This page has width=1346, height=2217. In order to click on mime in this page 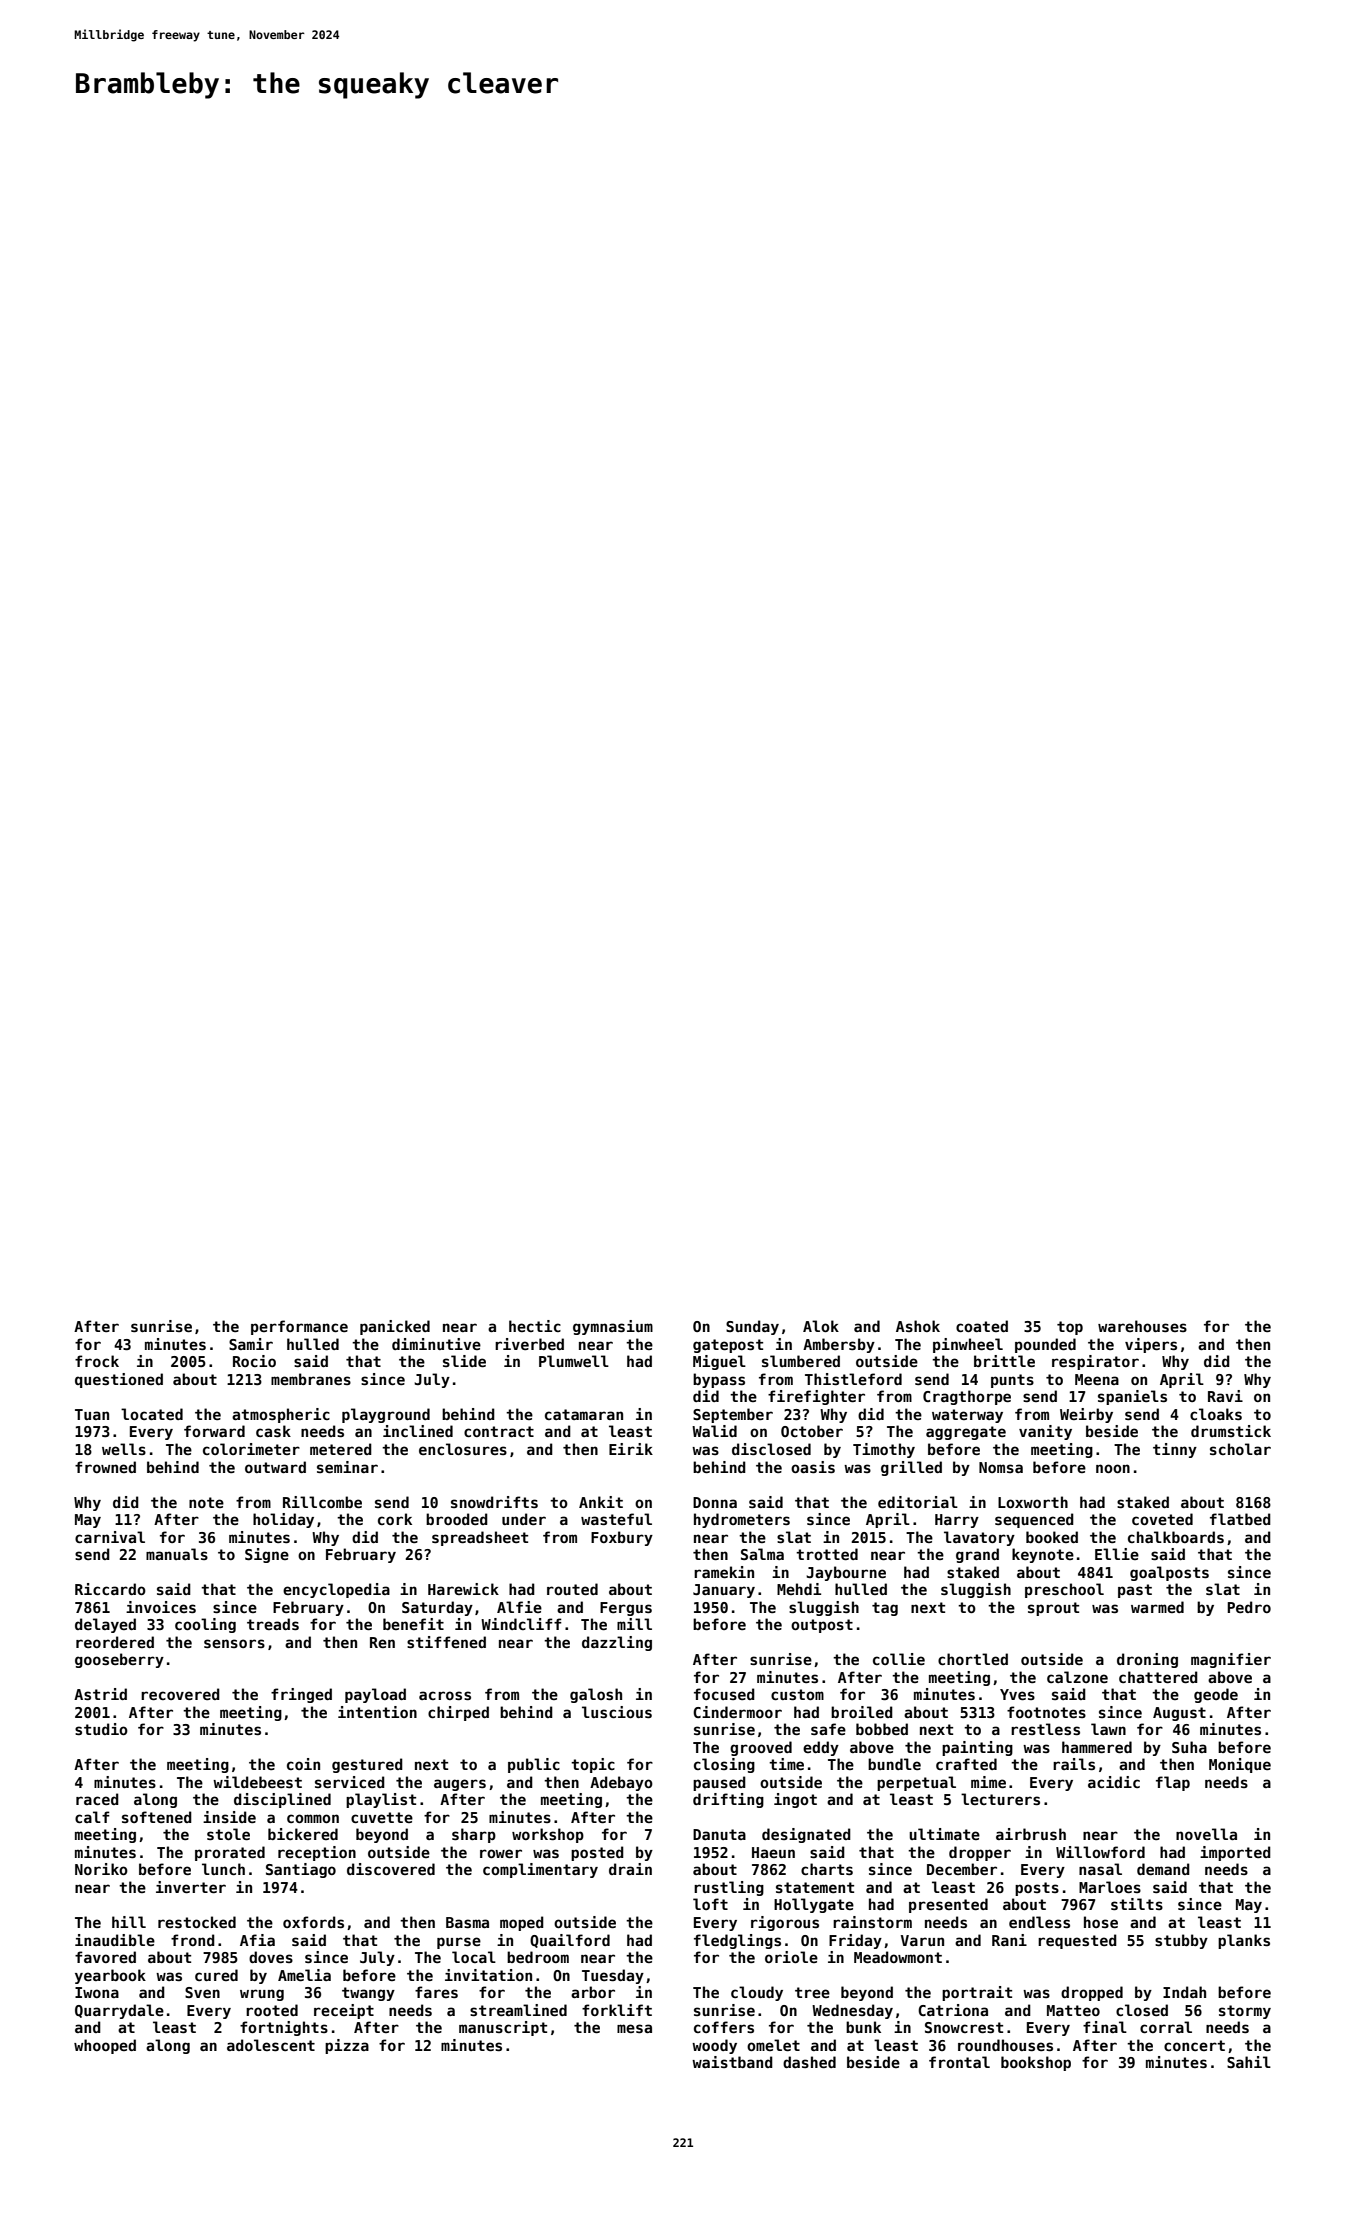, I will do `click(988, 1782)`.
